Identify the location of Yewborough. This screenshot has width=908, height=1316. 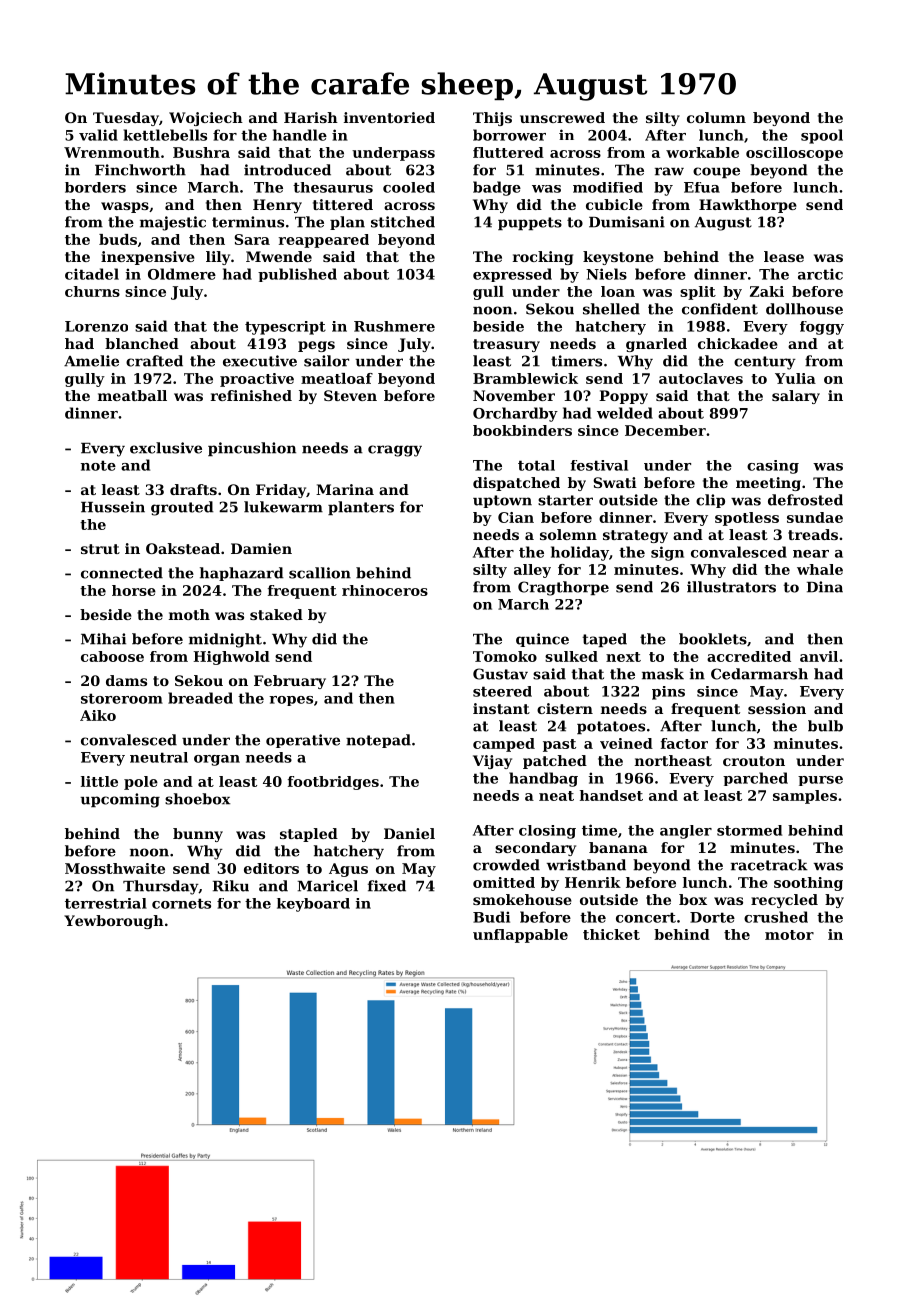
(114, 922).
